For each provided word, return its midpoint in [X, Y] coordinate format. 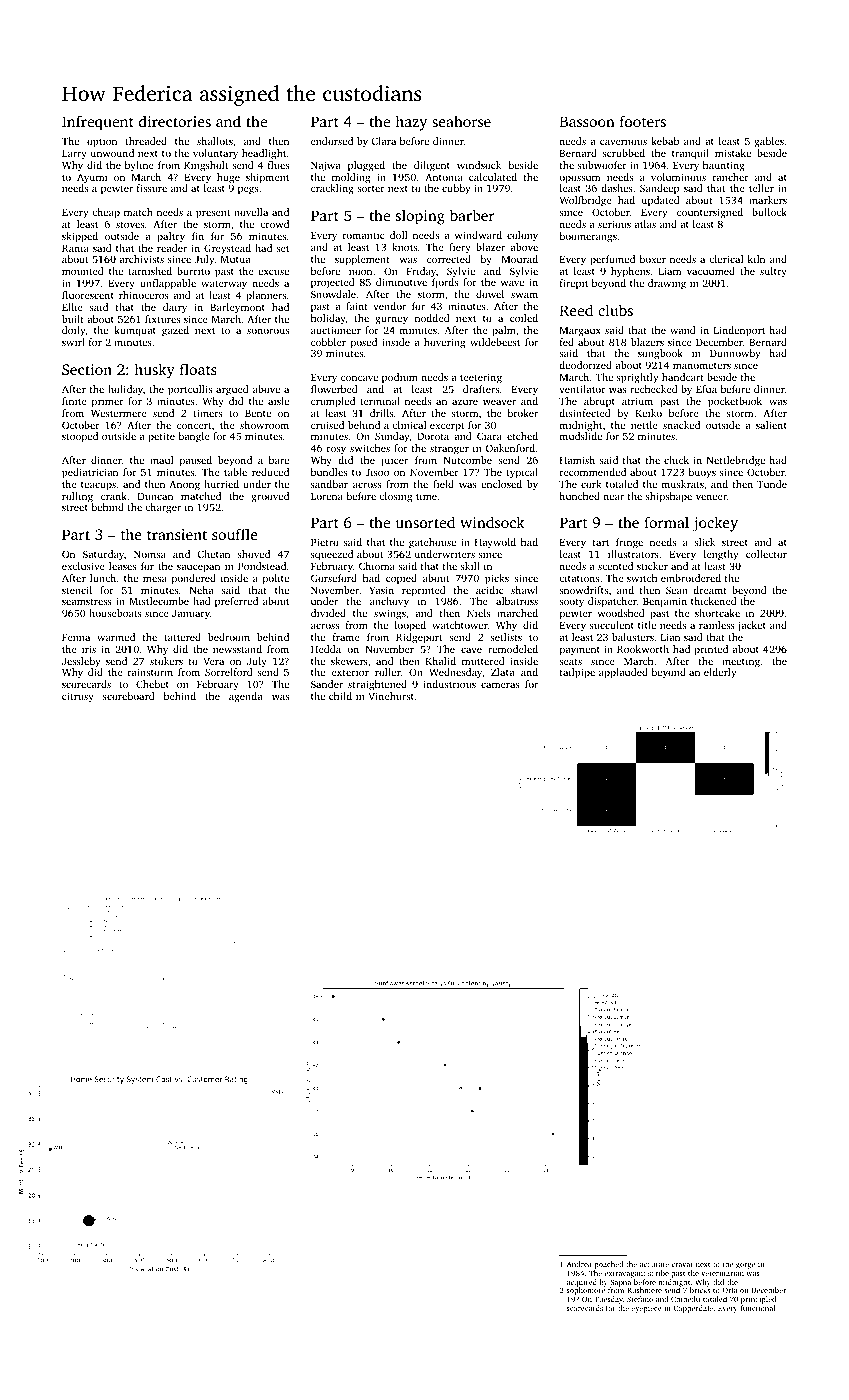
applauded [623, 673]
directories [175, 121]
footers [643, 121]
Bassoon [587, 121]
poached [609, 1265]
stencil [77, 590]
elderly [720, 673]
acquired [582, 1283]
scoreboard [128, 696]
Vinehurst [391, 696]
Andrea [579, 1264]
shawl [524, 590]
